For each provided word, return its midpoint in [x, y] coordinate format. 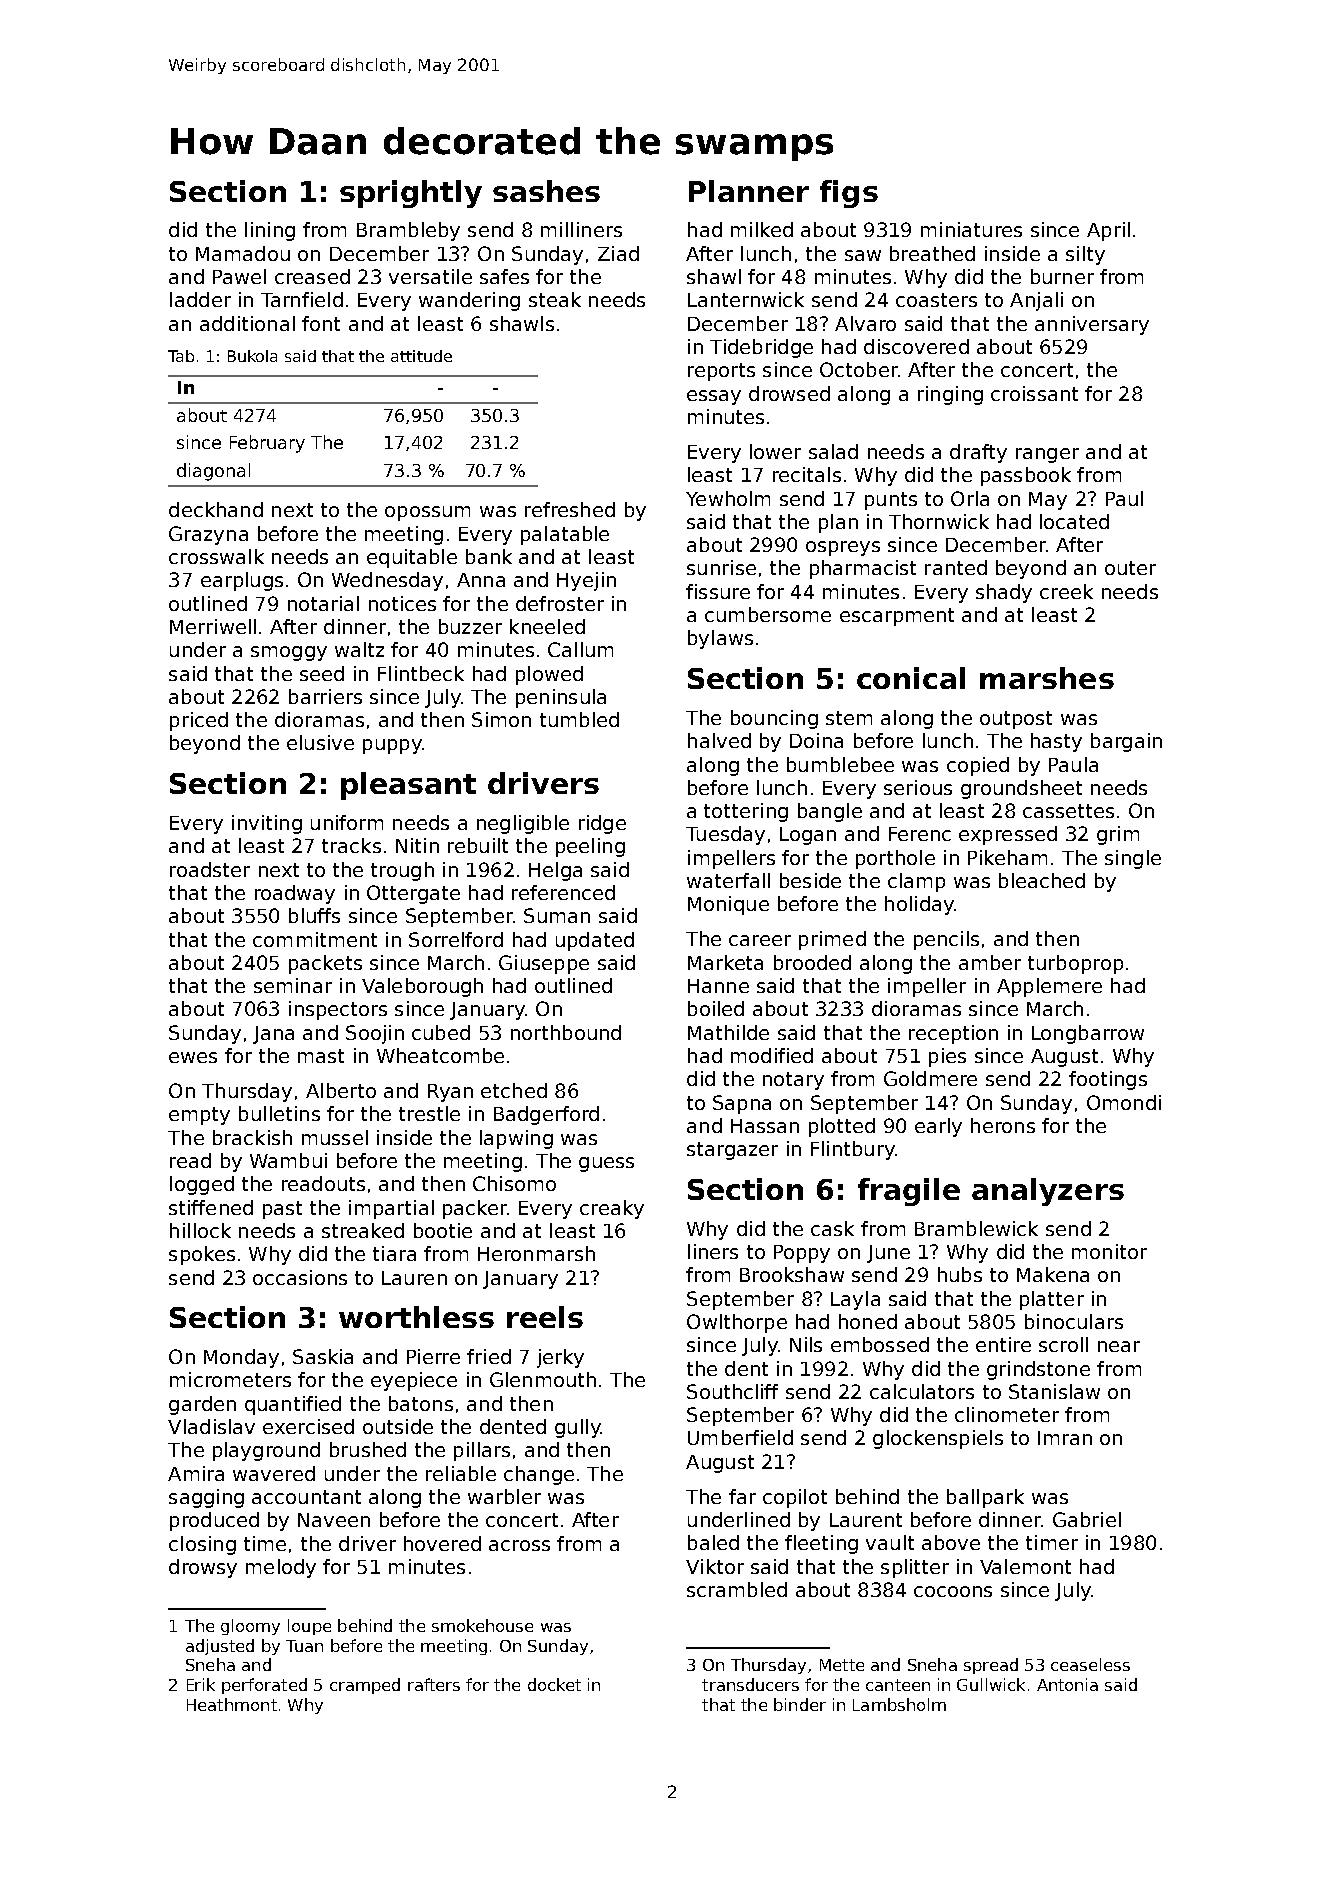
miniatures [971, 229]
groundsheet [1021, 789]
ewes [193, 1057]
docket [554, 1684]
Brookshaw [792, 1274]
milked [762, 229]
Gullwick [991, 1684]
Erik [201, 1684]
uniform [347, 822]
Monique [728, 905]
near [1119, 1346]
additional [247, 323]
